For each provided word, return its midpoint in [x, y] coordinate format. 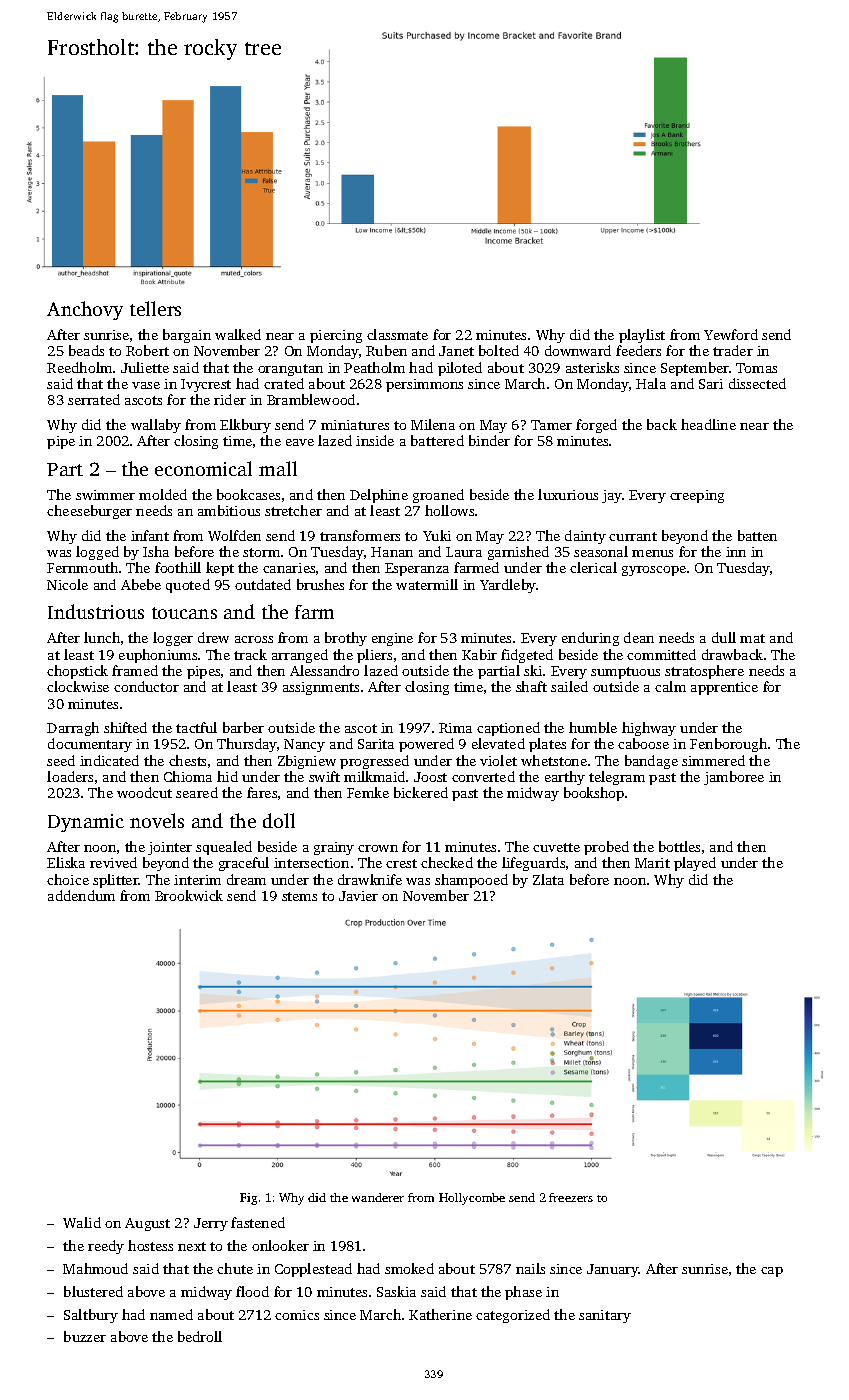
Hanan [392, 552]
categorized [513, 1316]
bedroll [200, 1336]
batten [757, 535]
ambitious [229, 510]
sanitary [605, 1316]
